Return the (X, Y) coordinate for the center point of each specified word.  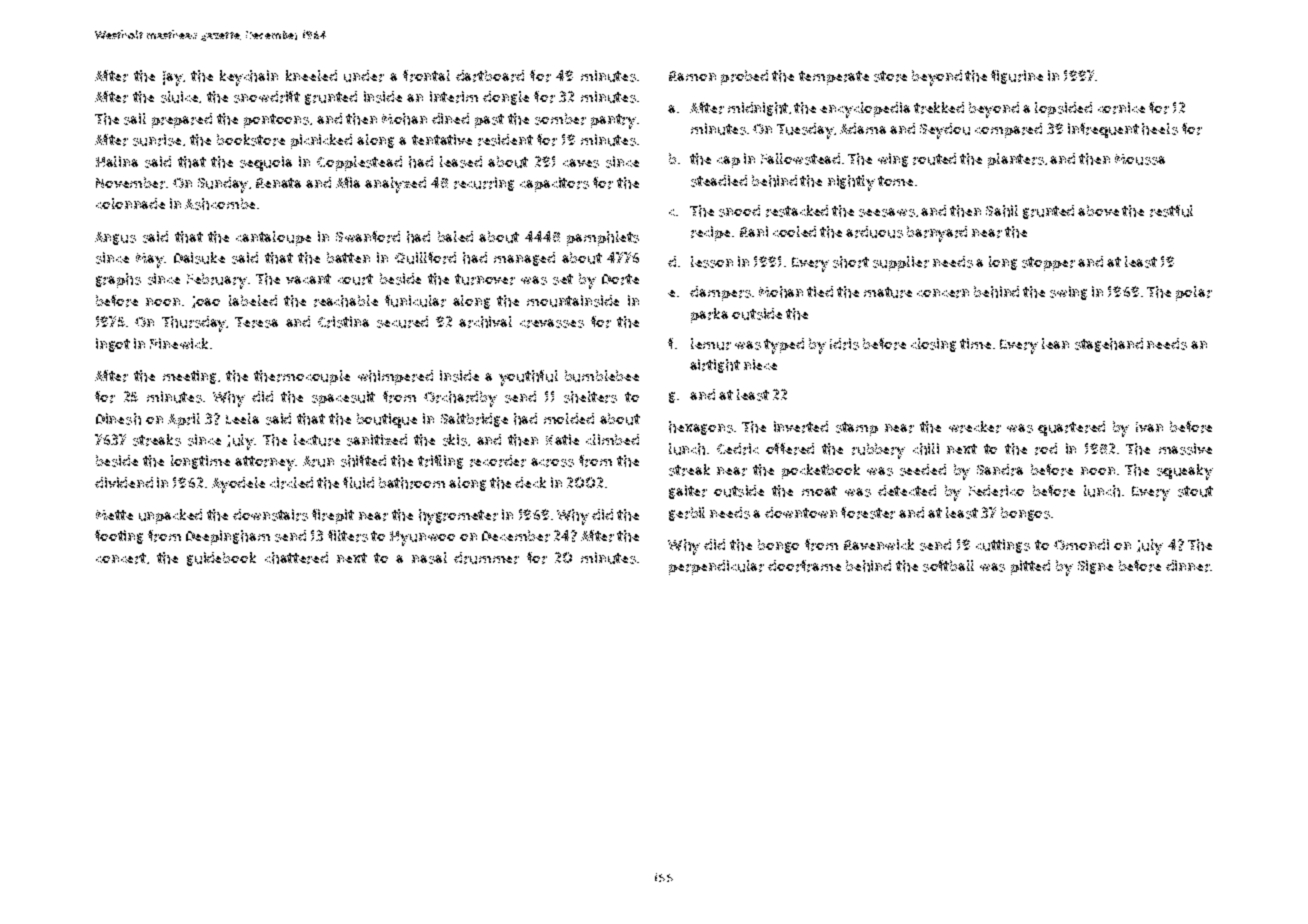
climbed (612, 439)
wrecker (975, 427)
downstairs (270, 515)
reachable (346, 301)
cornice (1121, 108)
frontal (426, 76)
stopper (1048, 264)
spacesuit (343, 398)
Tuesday (805, 131)
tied (820, 291)
